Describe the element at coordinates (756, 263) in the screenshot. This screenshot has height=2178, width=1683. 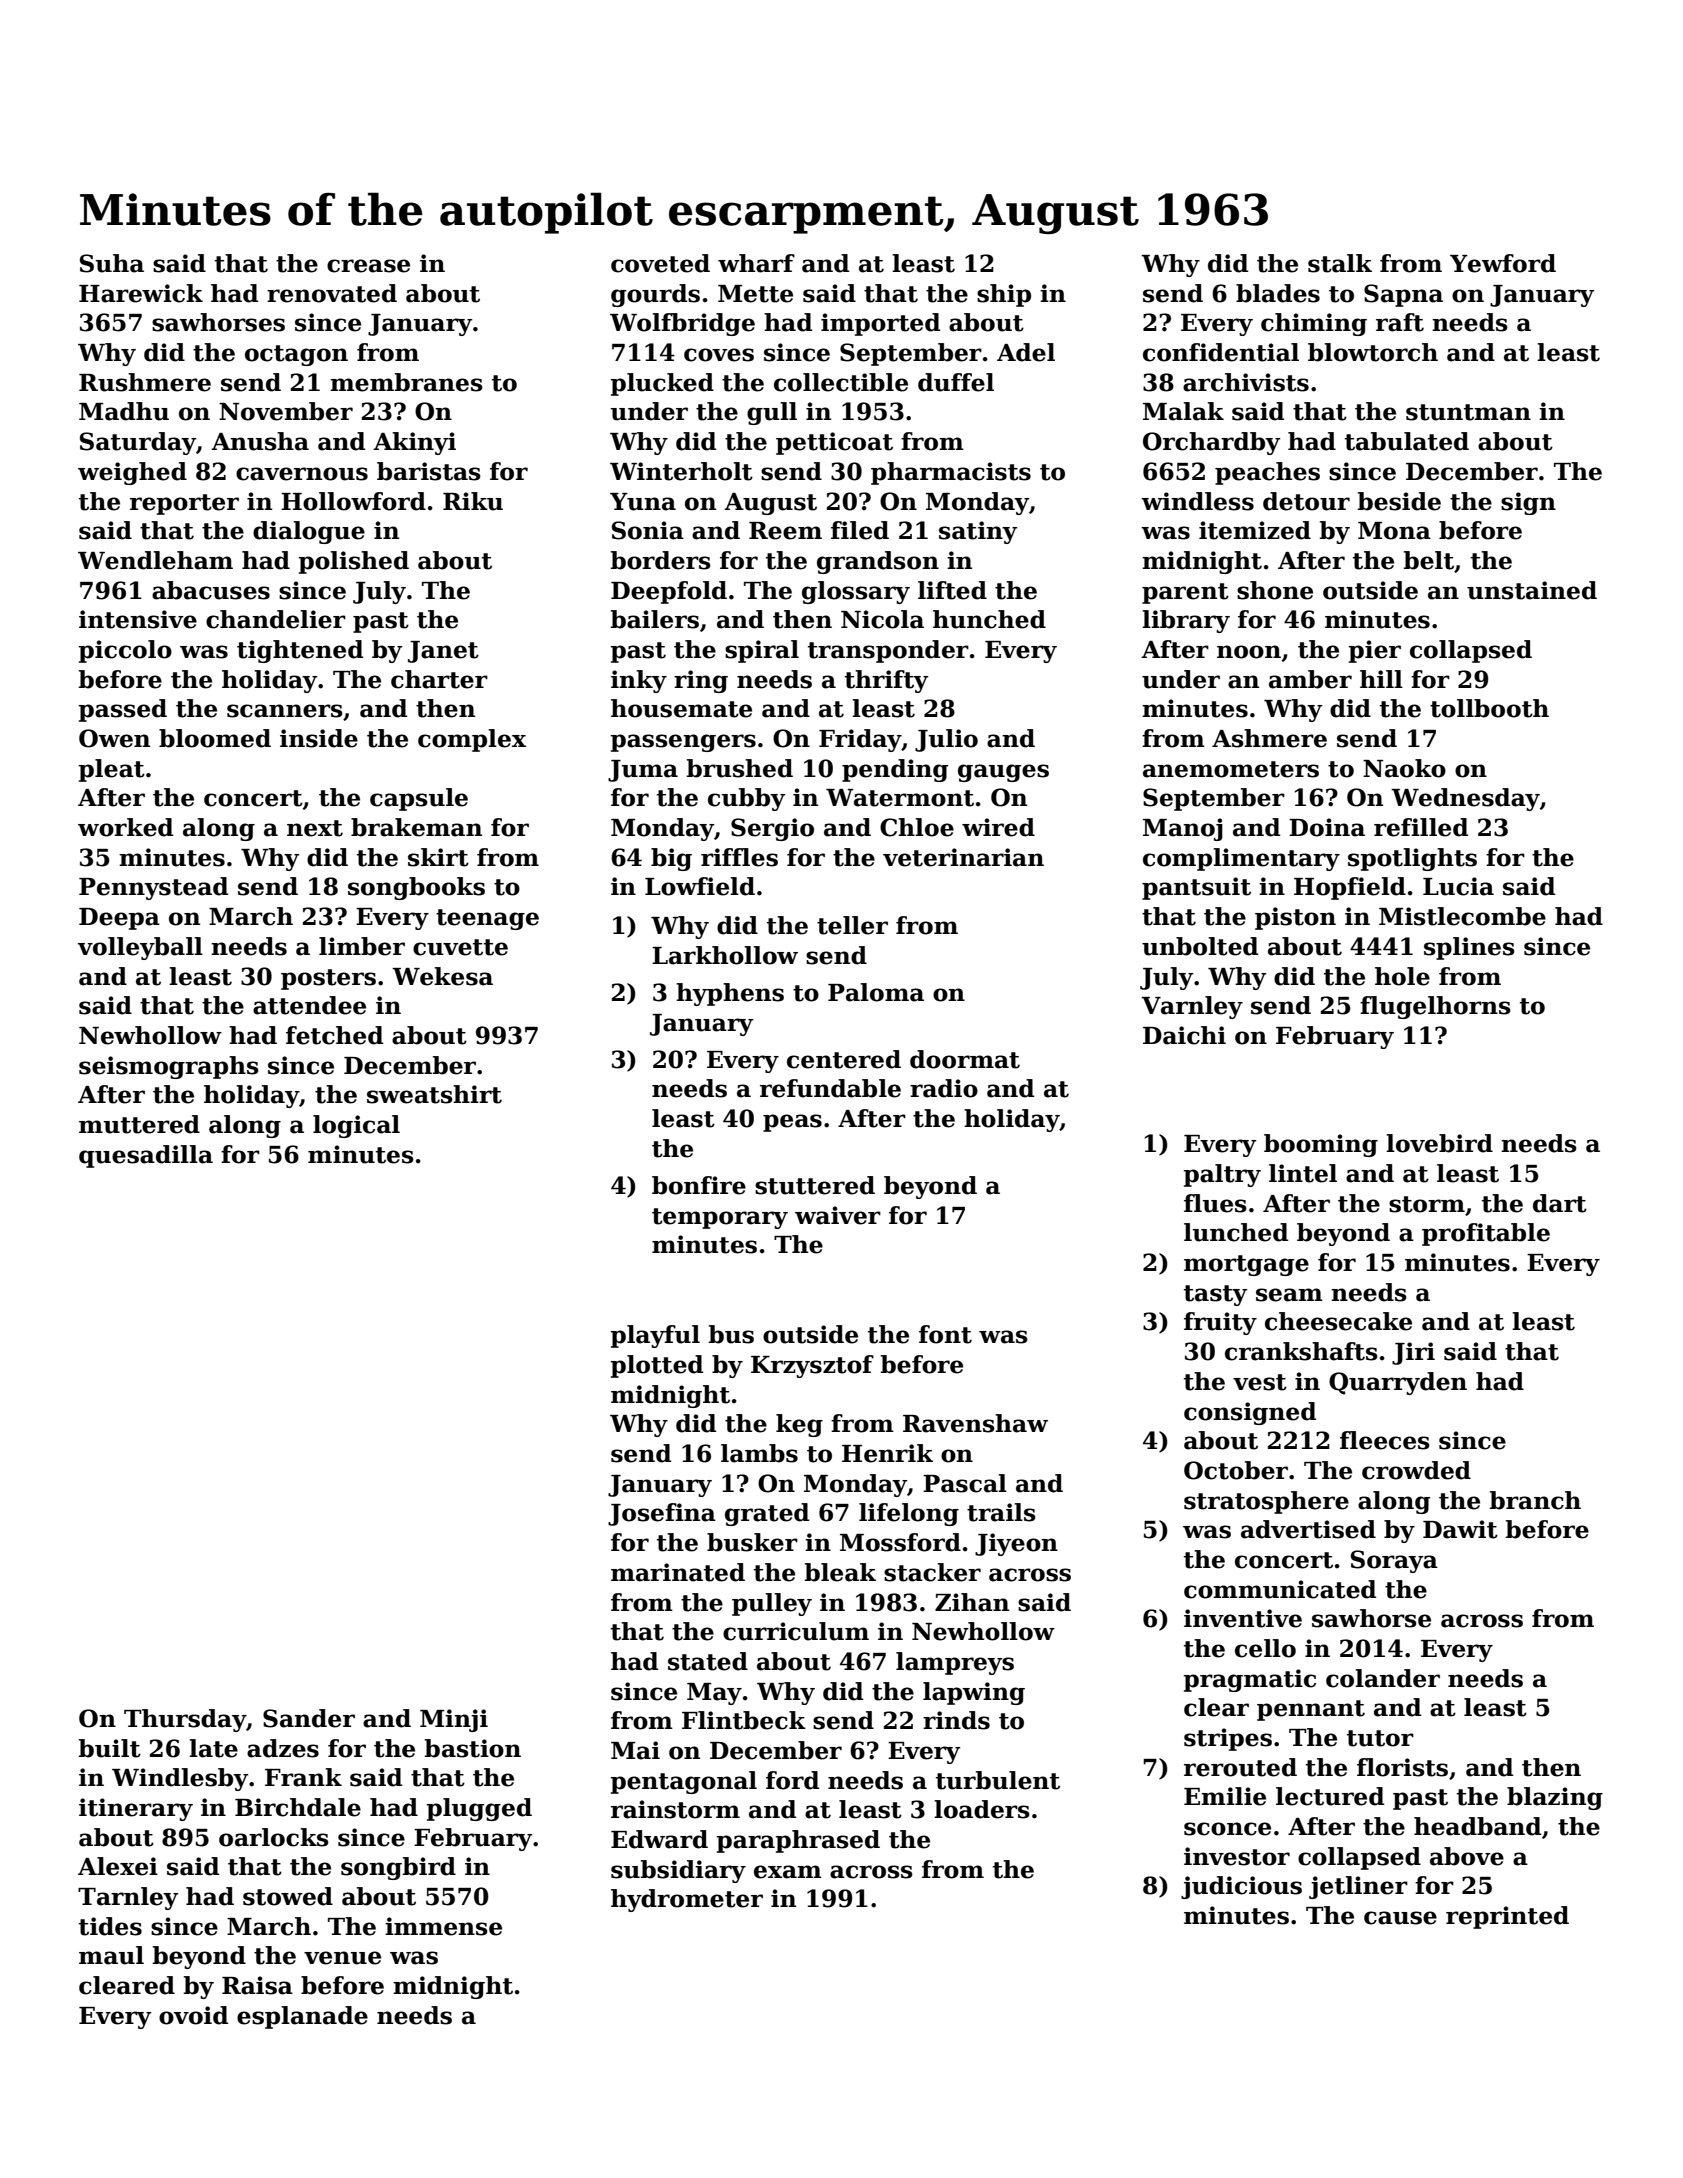
I see `wharf` at that location.
